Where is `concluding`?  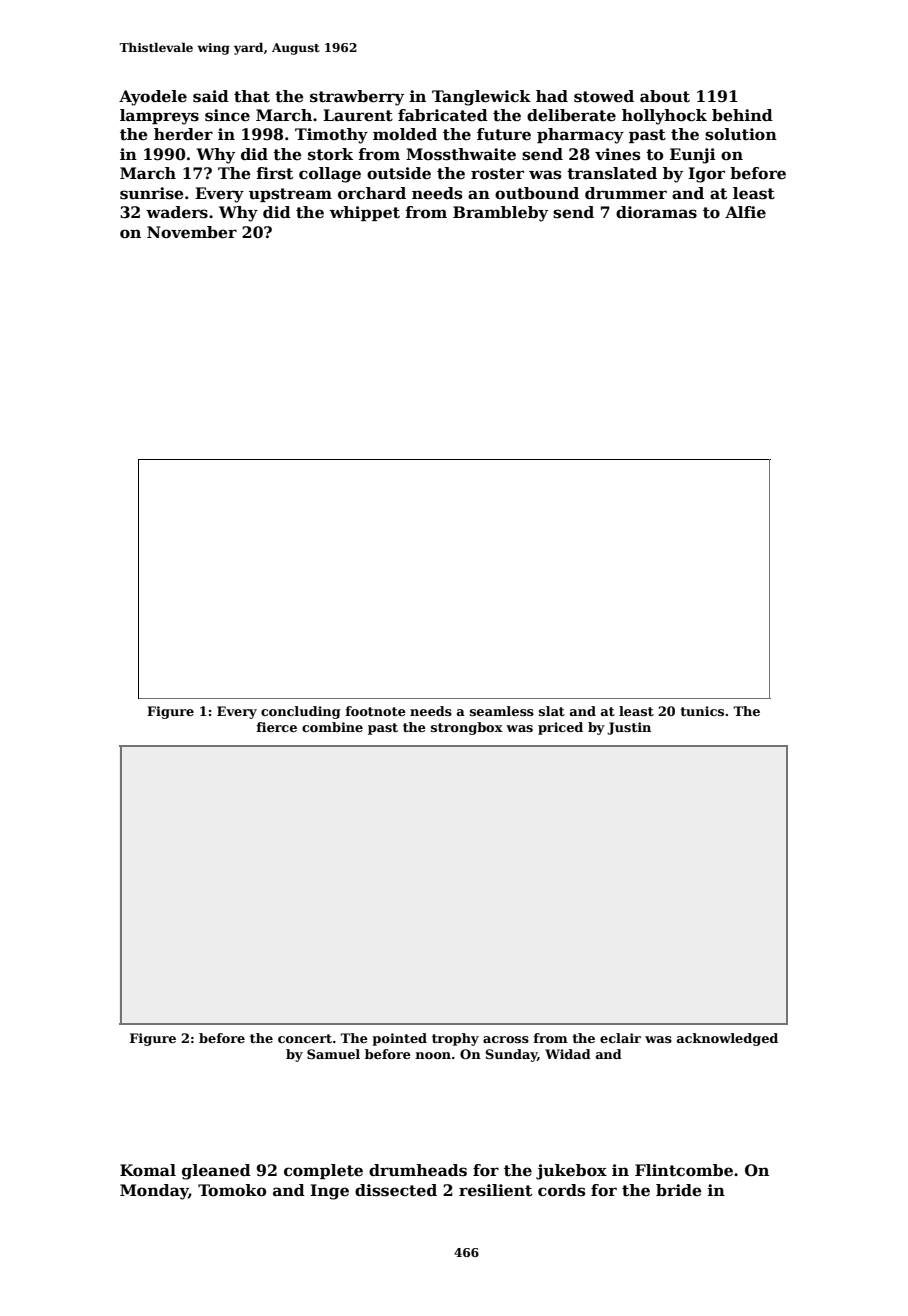 concluding is located at coordinates (300, 712).
